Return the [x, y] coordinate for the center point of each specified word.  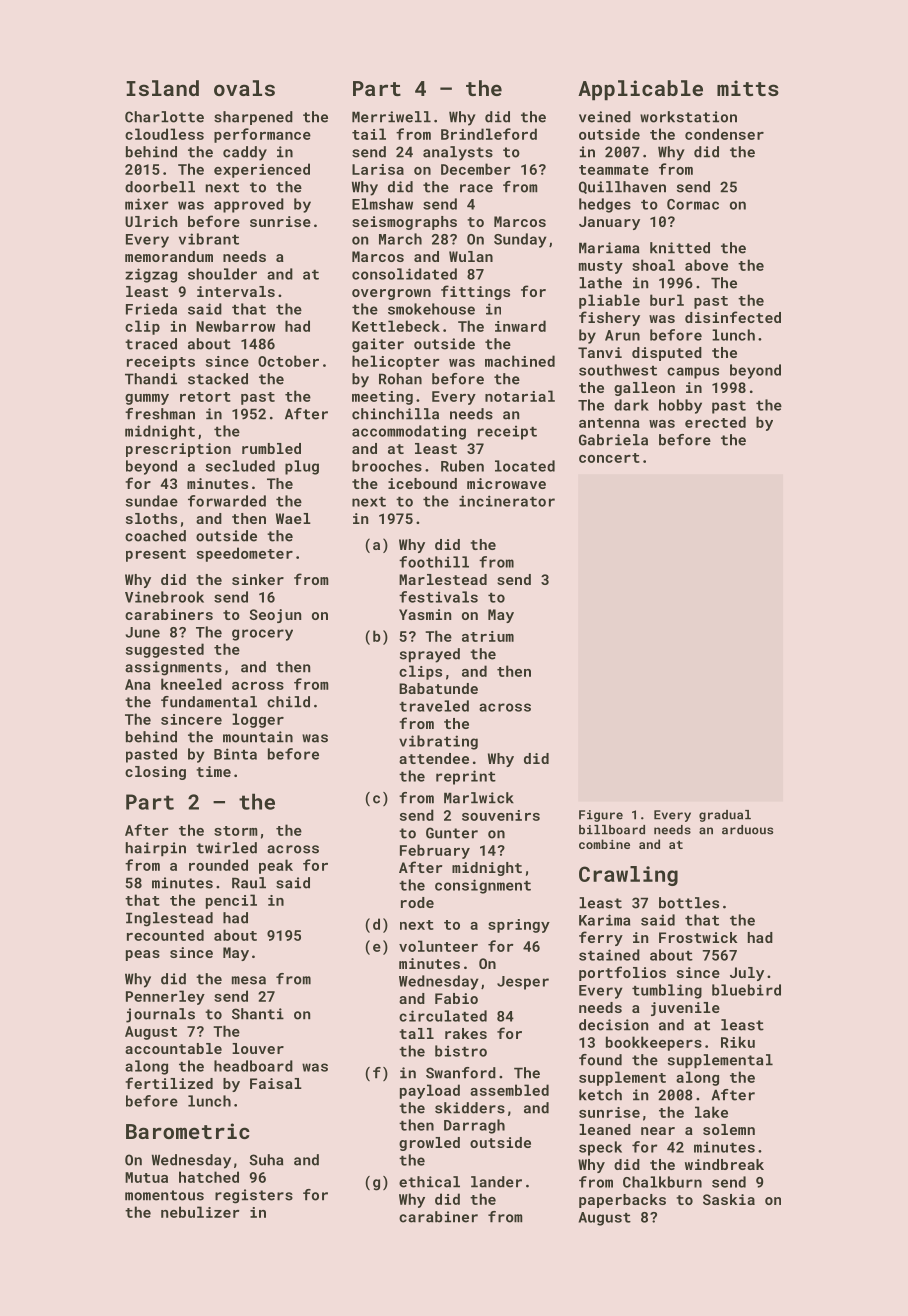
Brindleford [489, 134]
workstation [688, 117]
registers [254, 1196]
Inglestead [169, 919]
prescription [178, 450]
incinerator [507, 501]
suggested [165, 650]
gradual [725, 816]
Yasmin [425, 614]
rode [417, 902]
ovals [244, 88]
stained [609, 955]
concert [609, 458]
